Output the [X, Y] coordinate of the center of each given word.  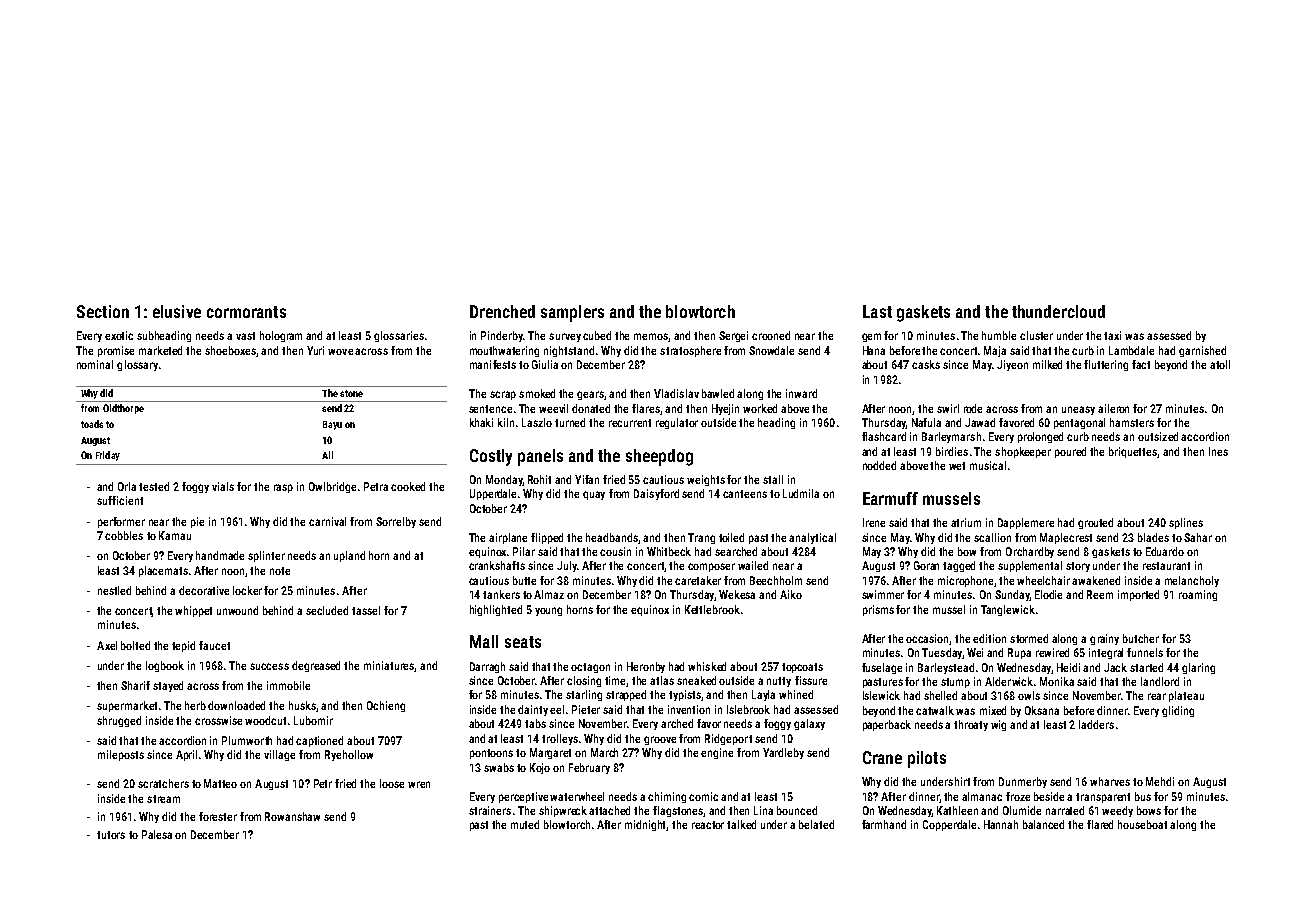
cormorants [246, 312]
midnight [646, 825]
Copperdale [949, 825]
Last [877, 311]
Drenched [502, 311]
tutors [111, 835]
